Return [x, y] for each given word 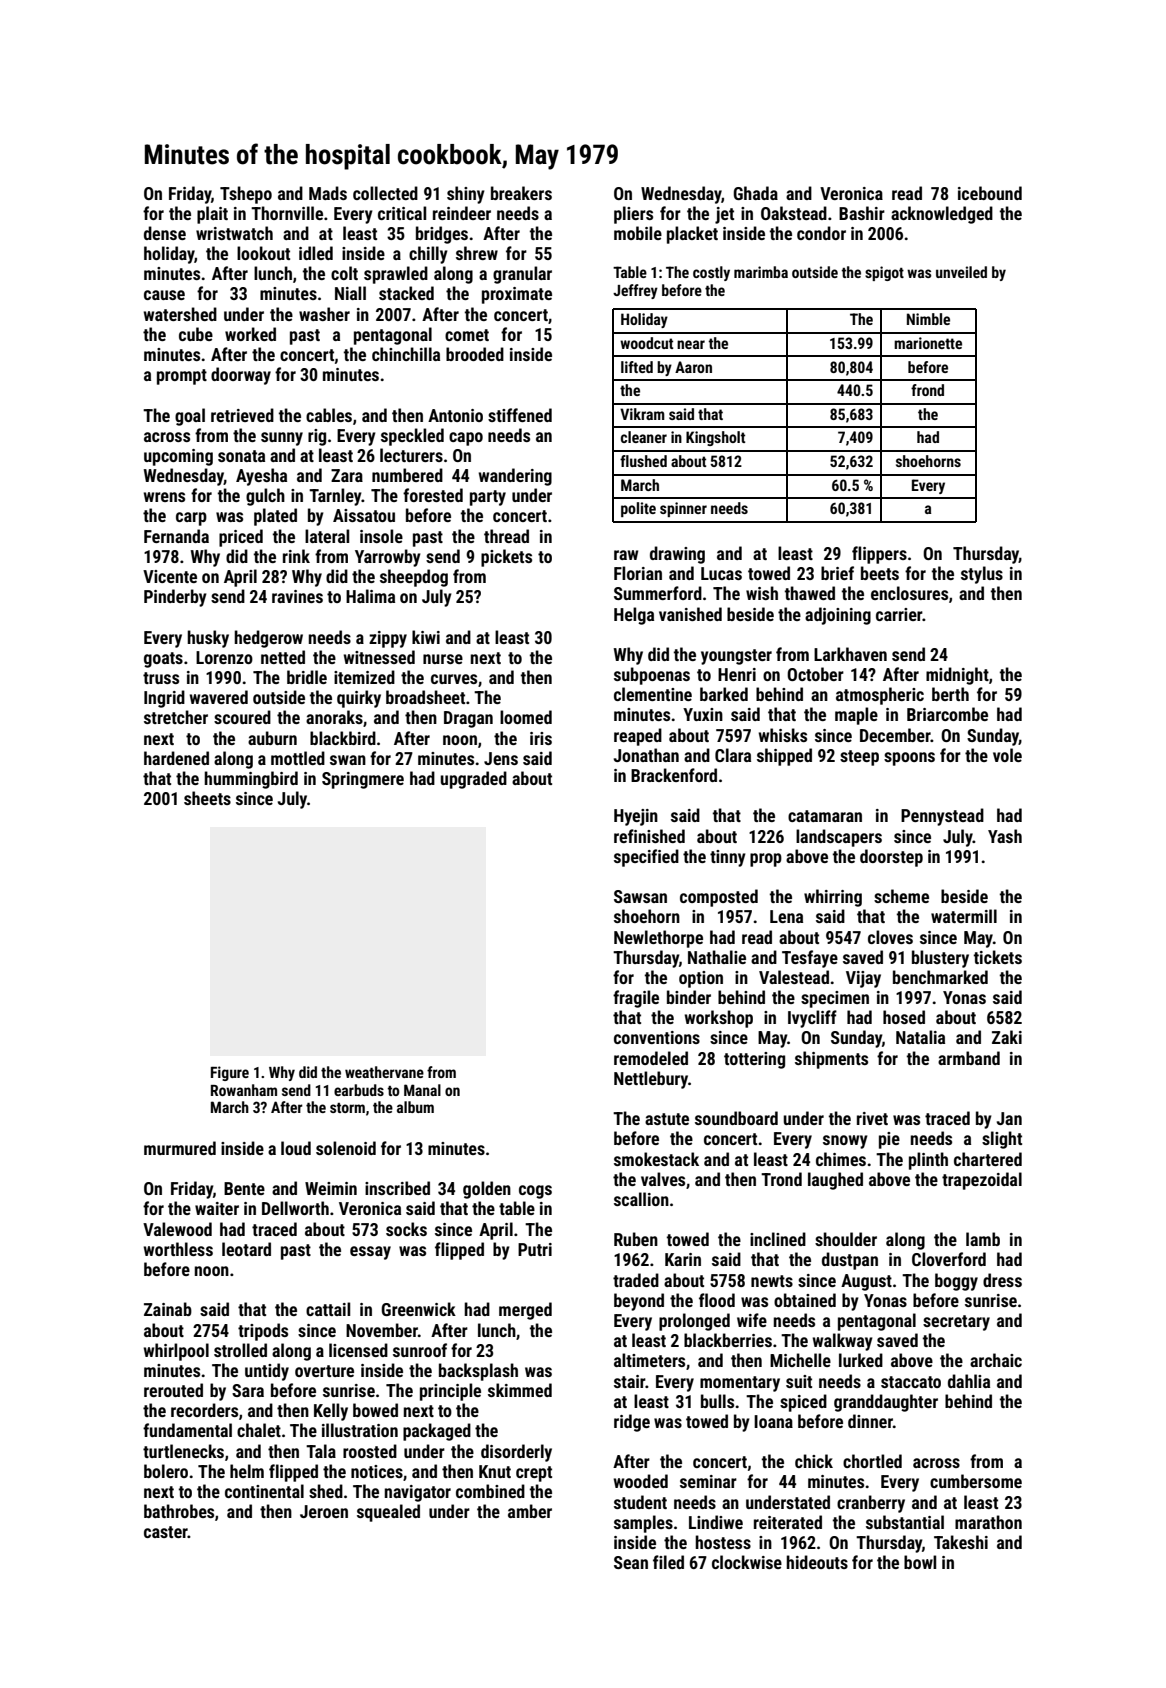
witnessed [379, 657]
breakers [521, 193]
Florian [638, 573]
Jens [501, 758]
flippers [879, 555]
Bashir [862, 213]
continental [264, 1491]
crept [534, 1474]
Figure [230, 1073]
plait [212, 215]
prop [766, 860]
